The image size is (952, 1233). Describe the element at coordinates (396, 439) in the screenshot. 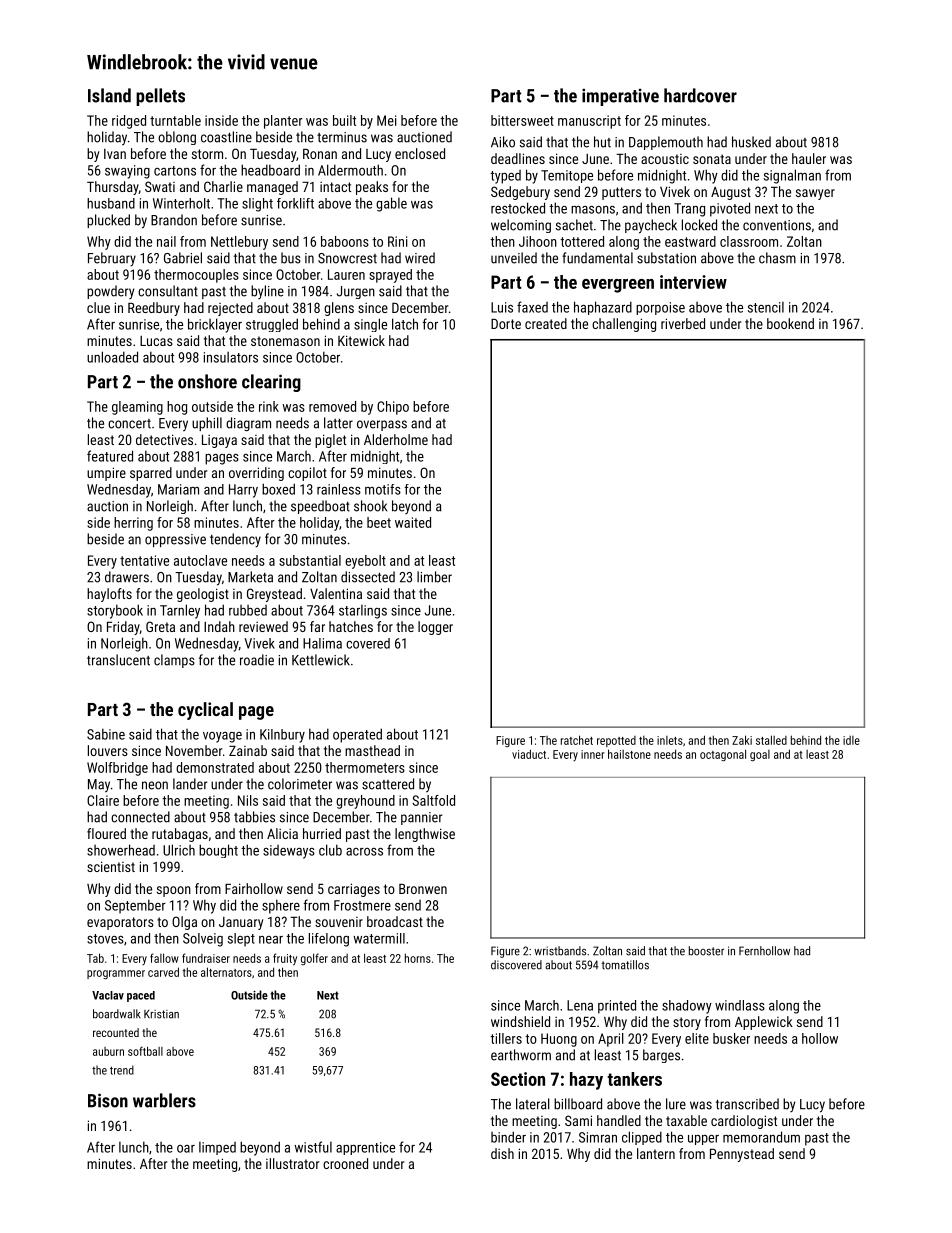

I see `Alderholme` at that location.
